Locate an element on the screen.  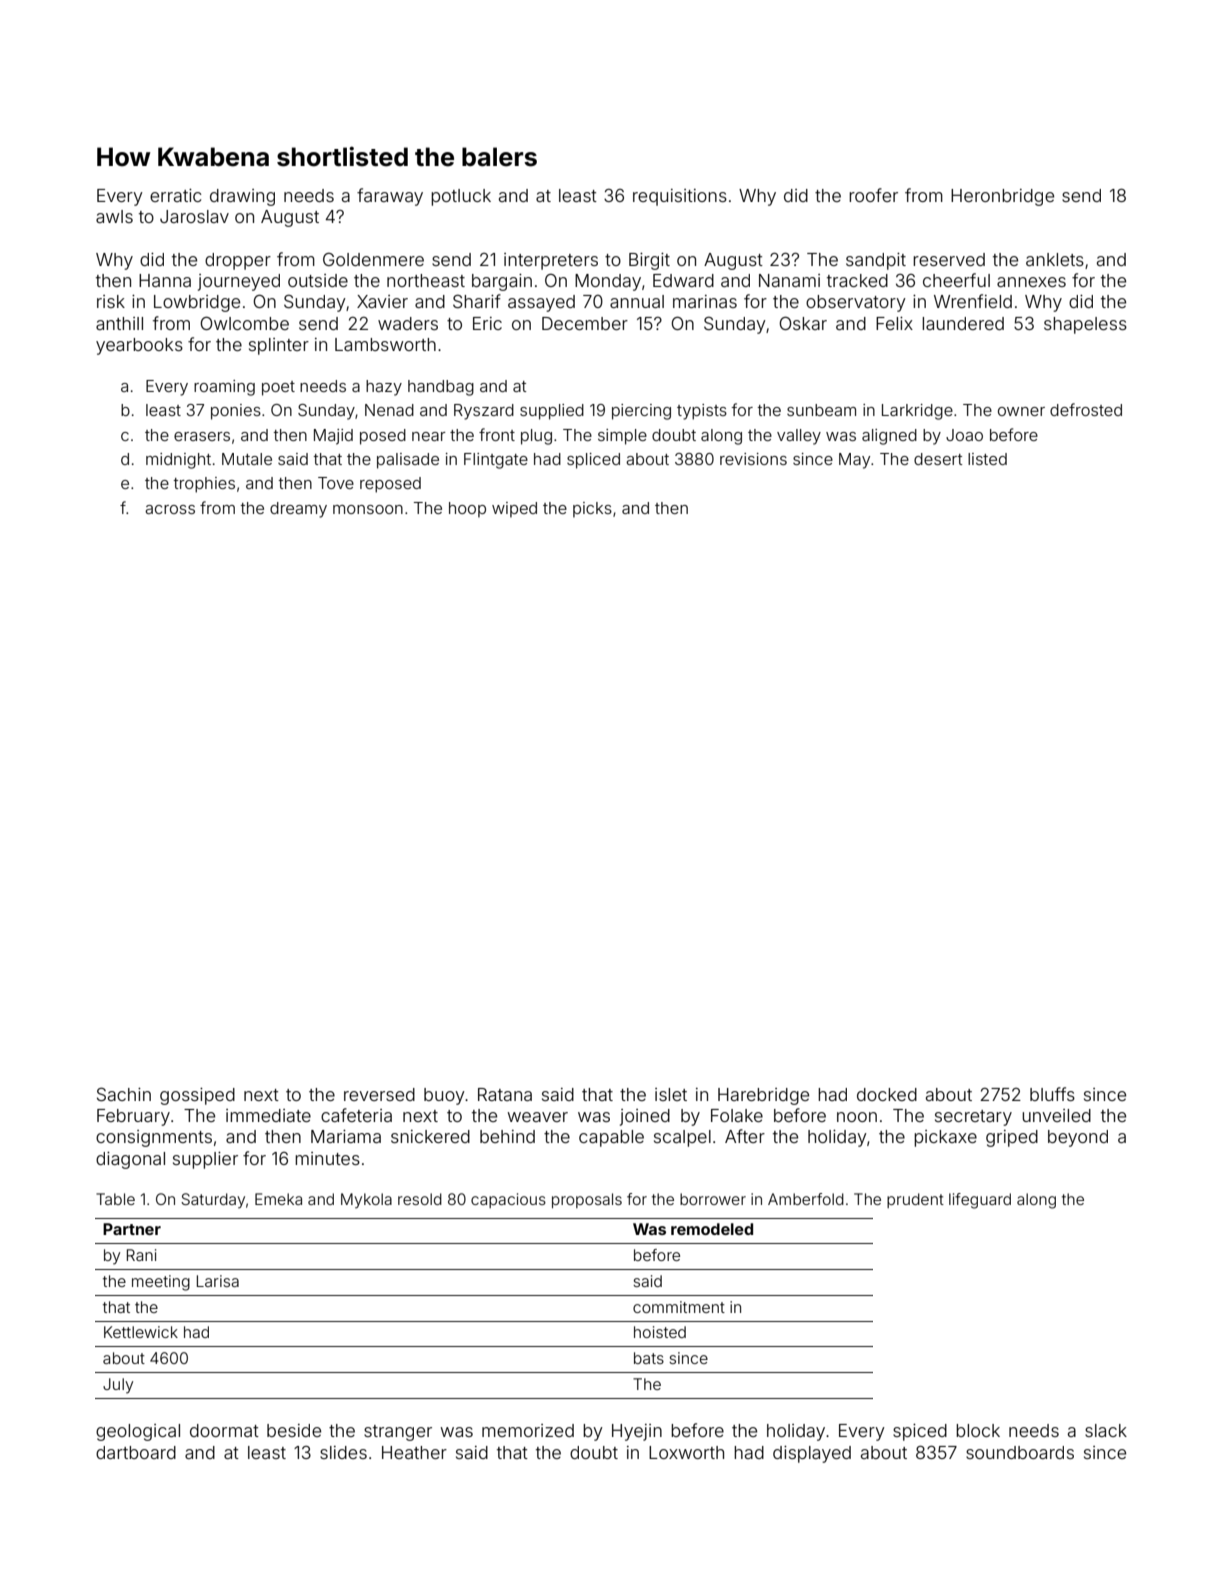
desert is located at coordinates (938, 459).
